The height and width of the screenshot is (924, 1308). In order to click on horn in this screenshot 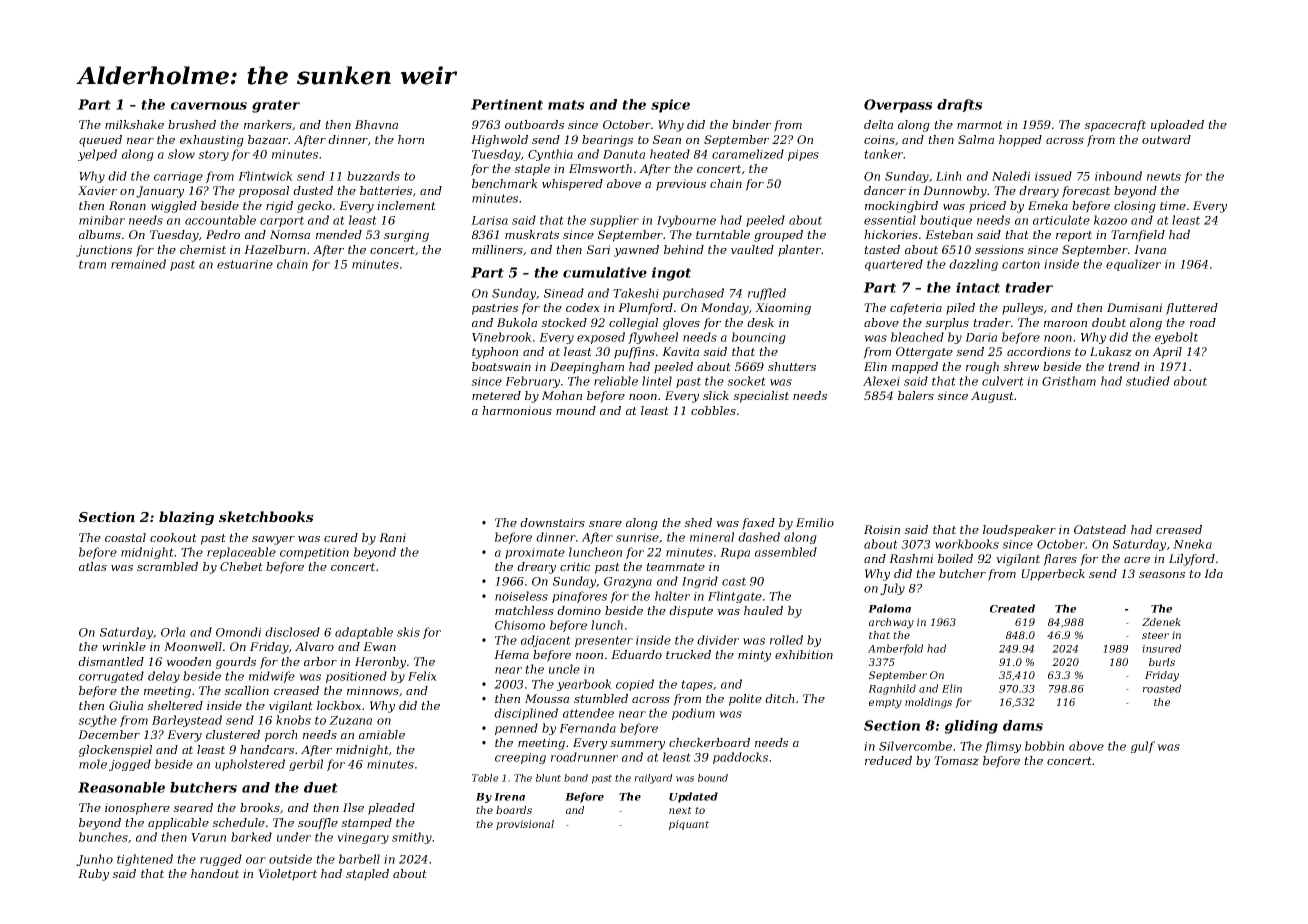, I will do `click(411, 139)`.
